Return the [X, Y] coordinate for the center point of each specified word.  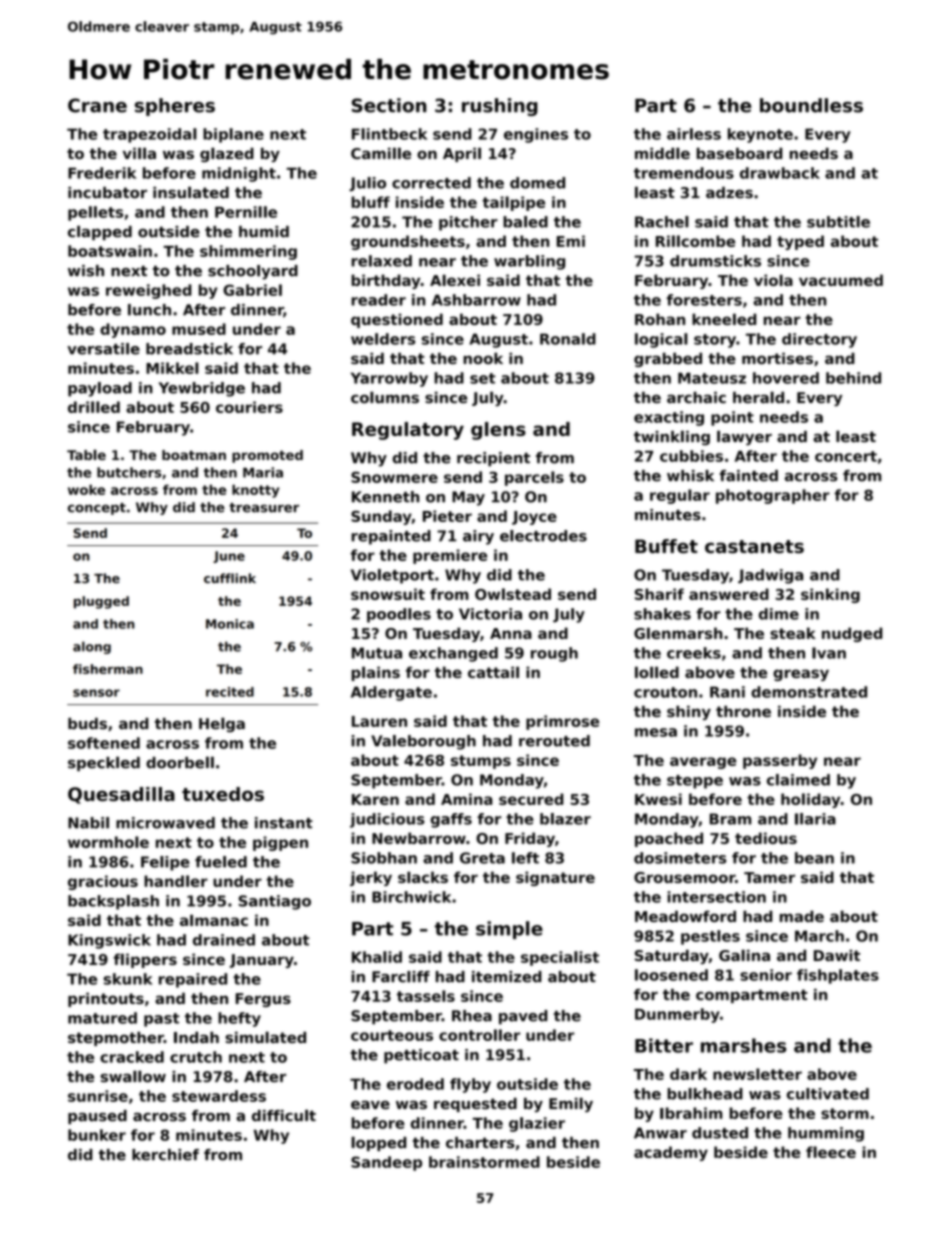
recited [230, 692]
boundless [811, 105]
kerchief [165, 1155]
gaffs [451, 820]
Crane [97, 105]
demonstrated [809, 692]
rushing [500, 107]
